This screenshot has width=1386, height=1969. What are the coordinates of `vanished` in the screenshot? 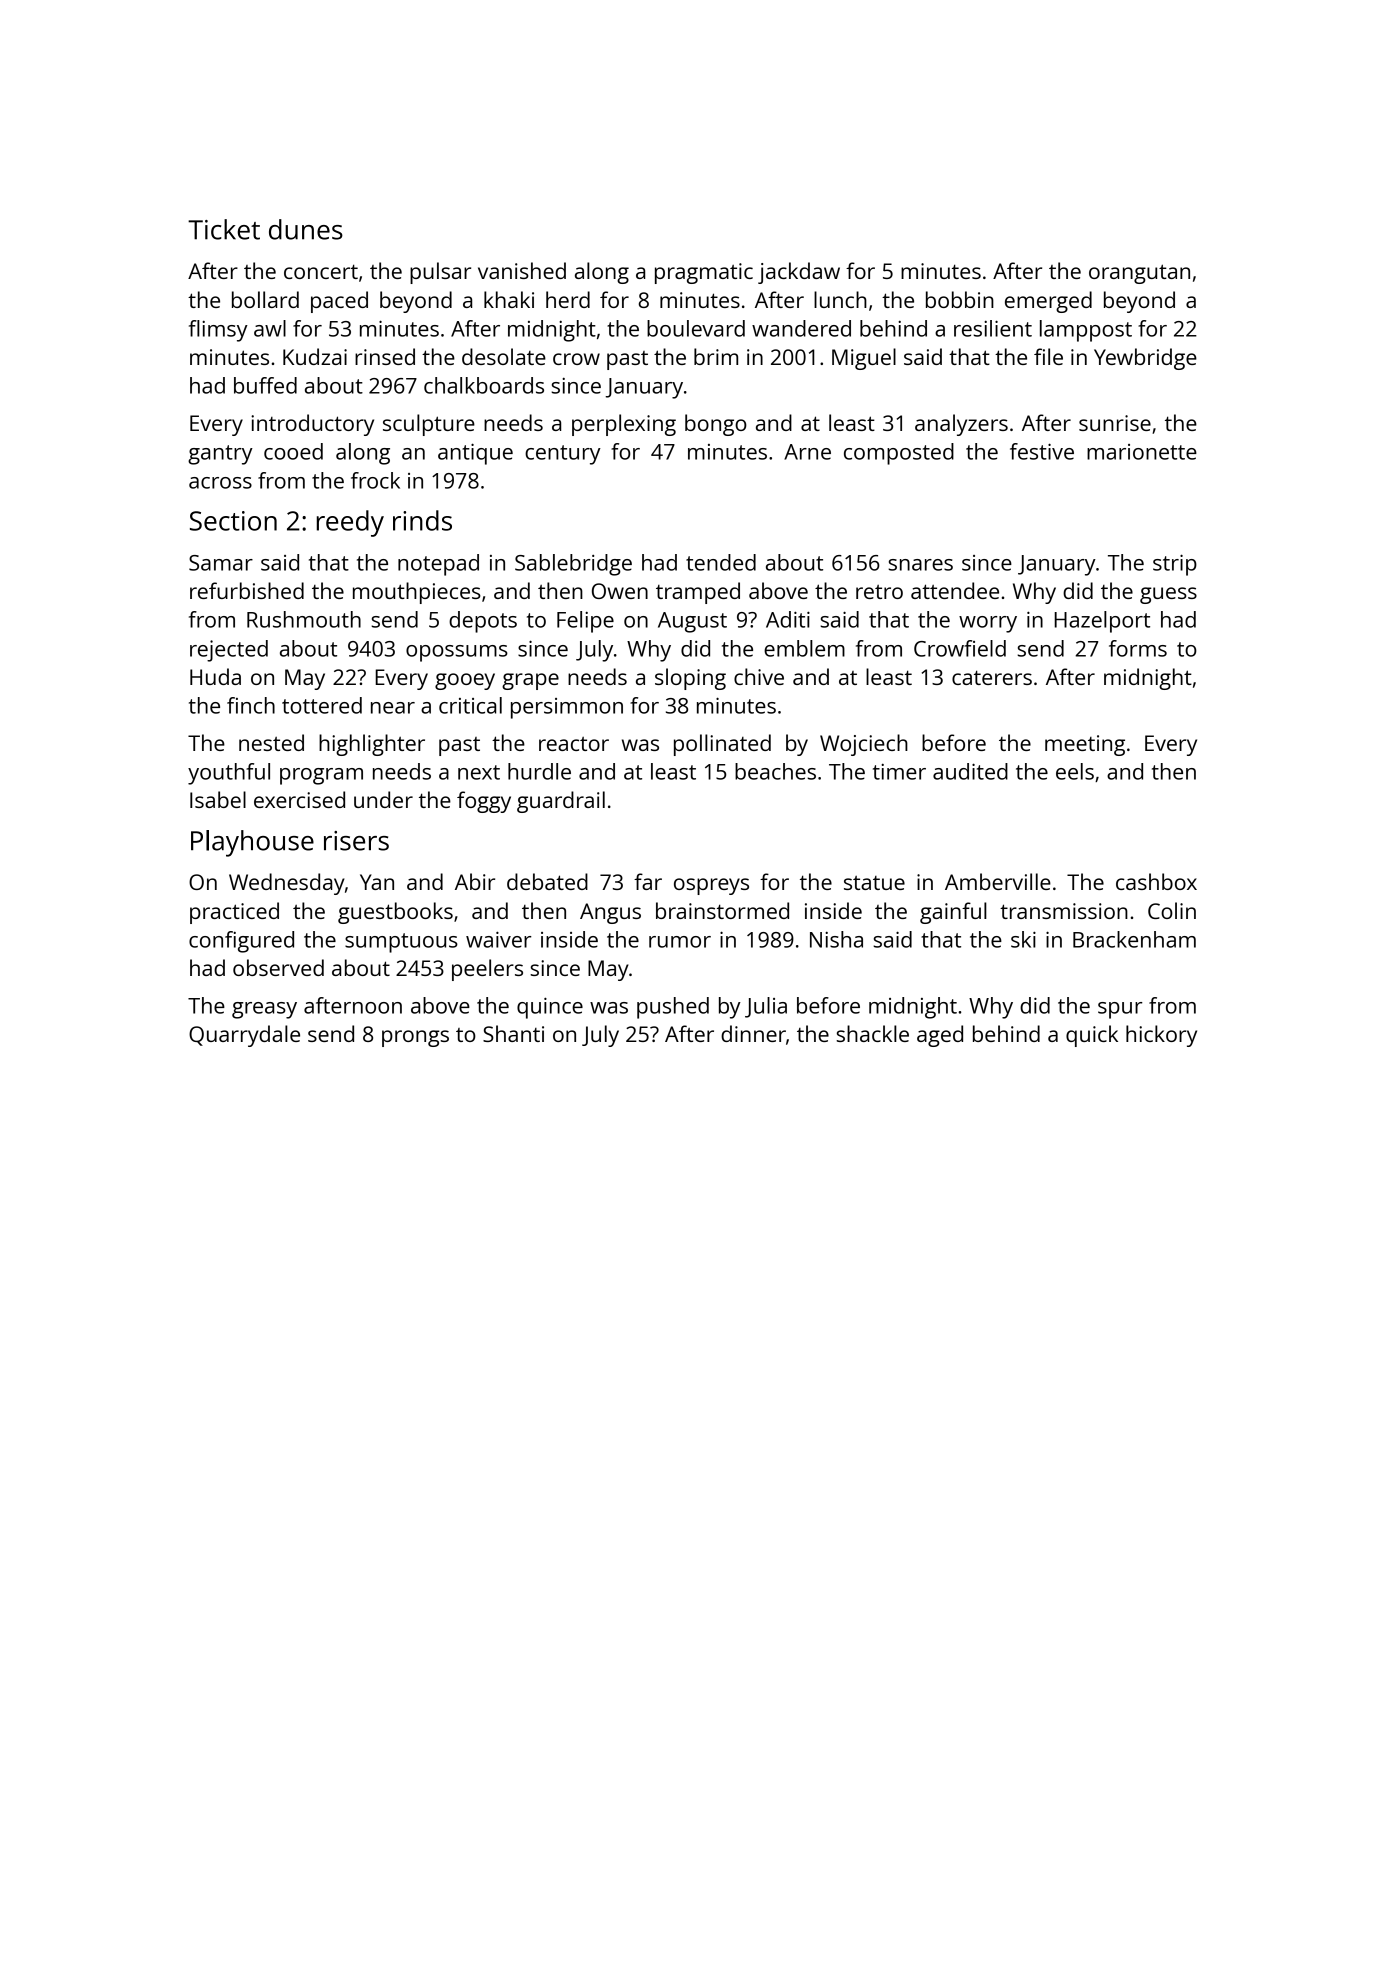 It's located at (522, 270).
